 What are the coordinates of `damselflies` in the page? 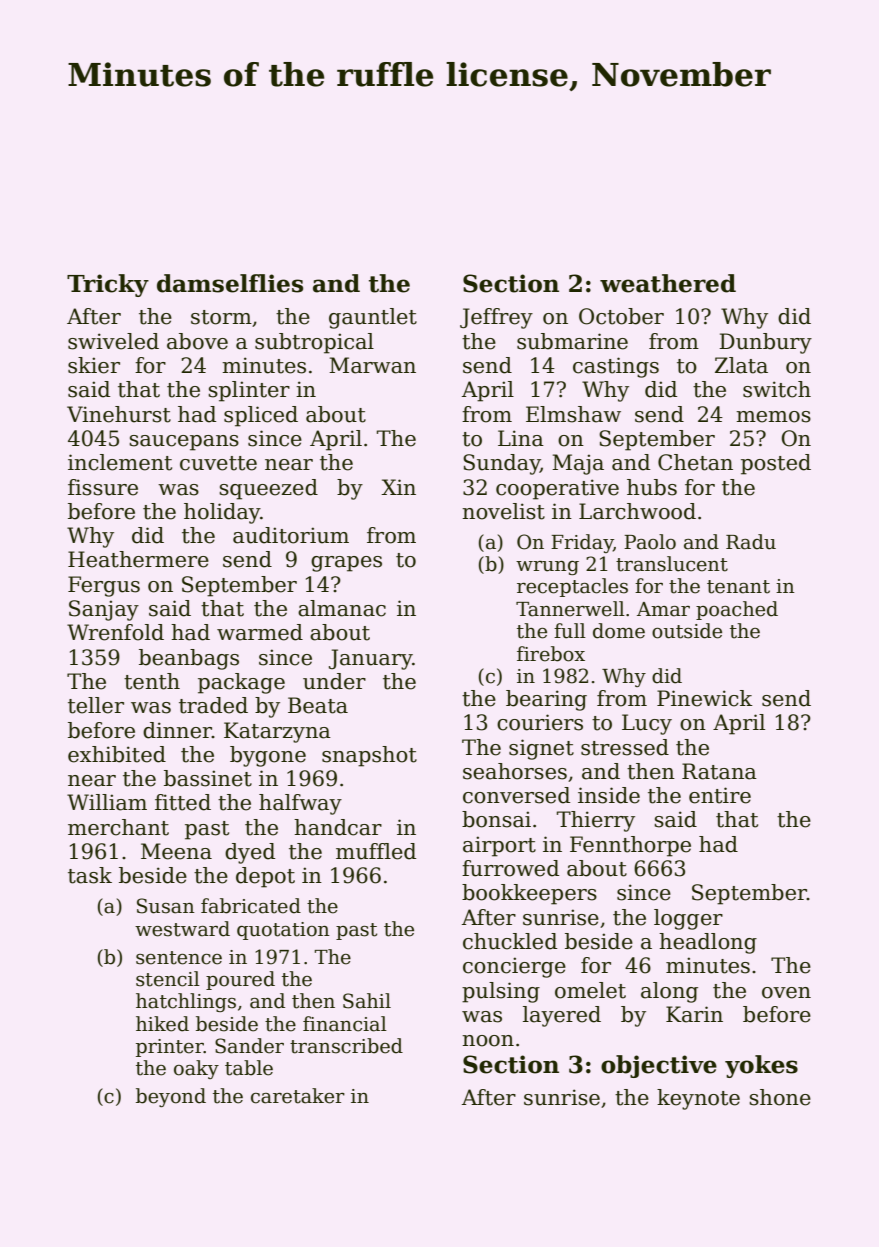 It's located at (230, 283).
